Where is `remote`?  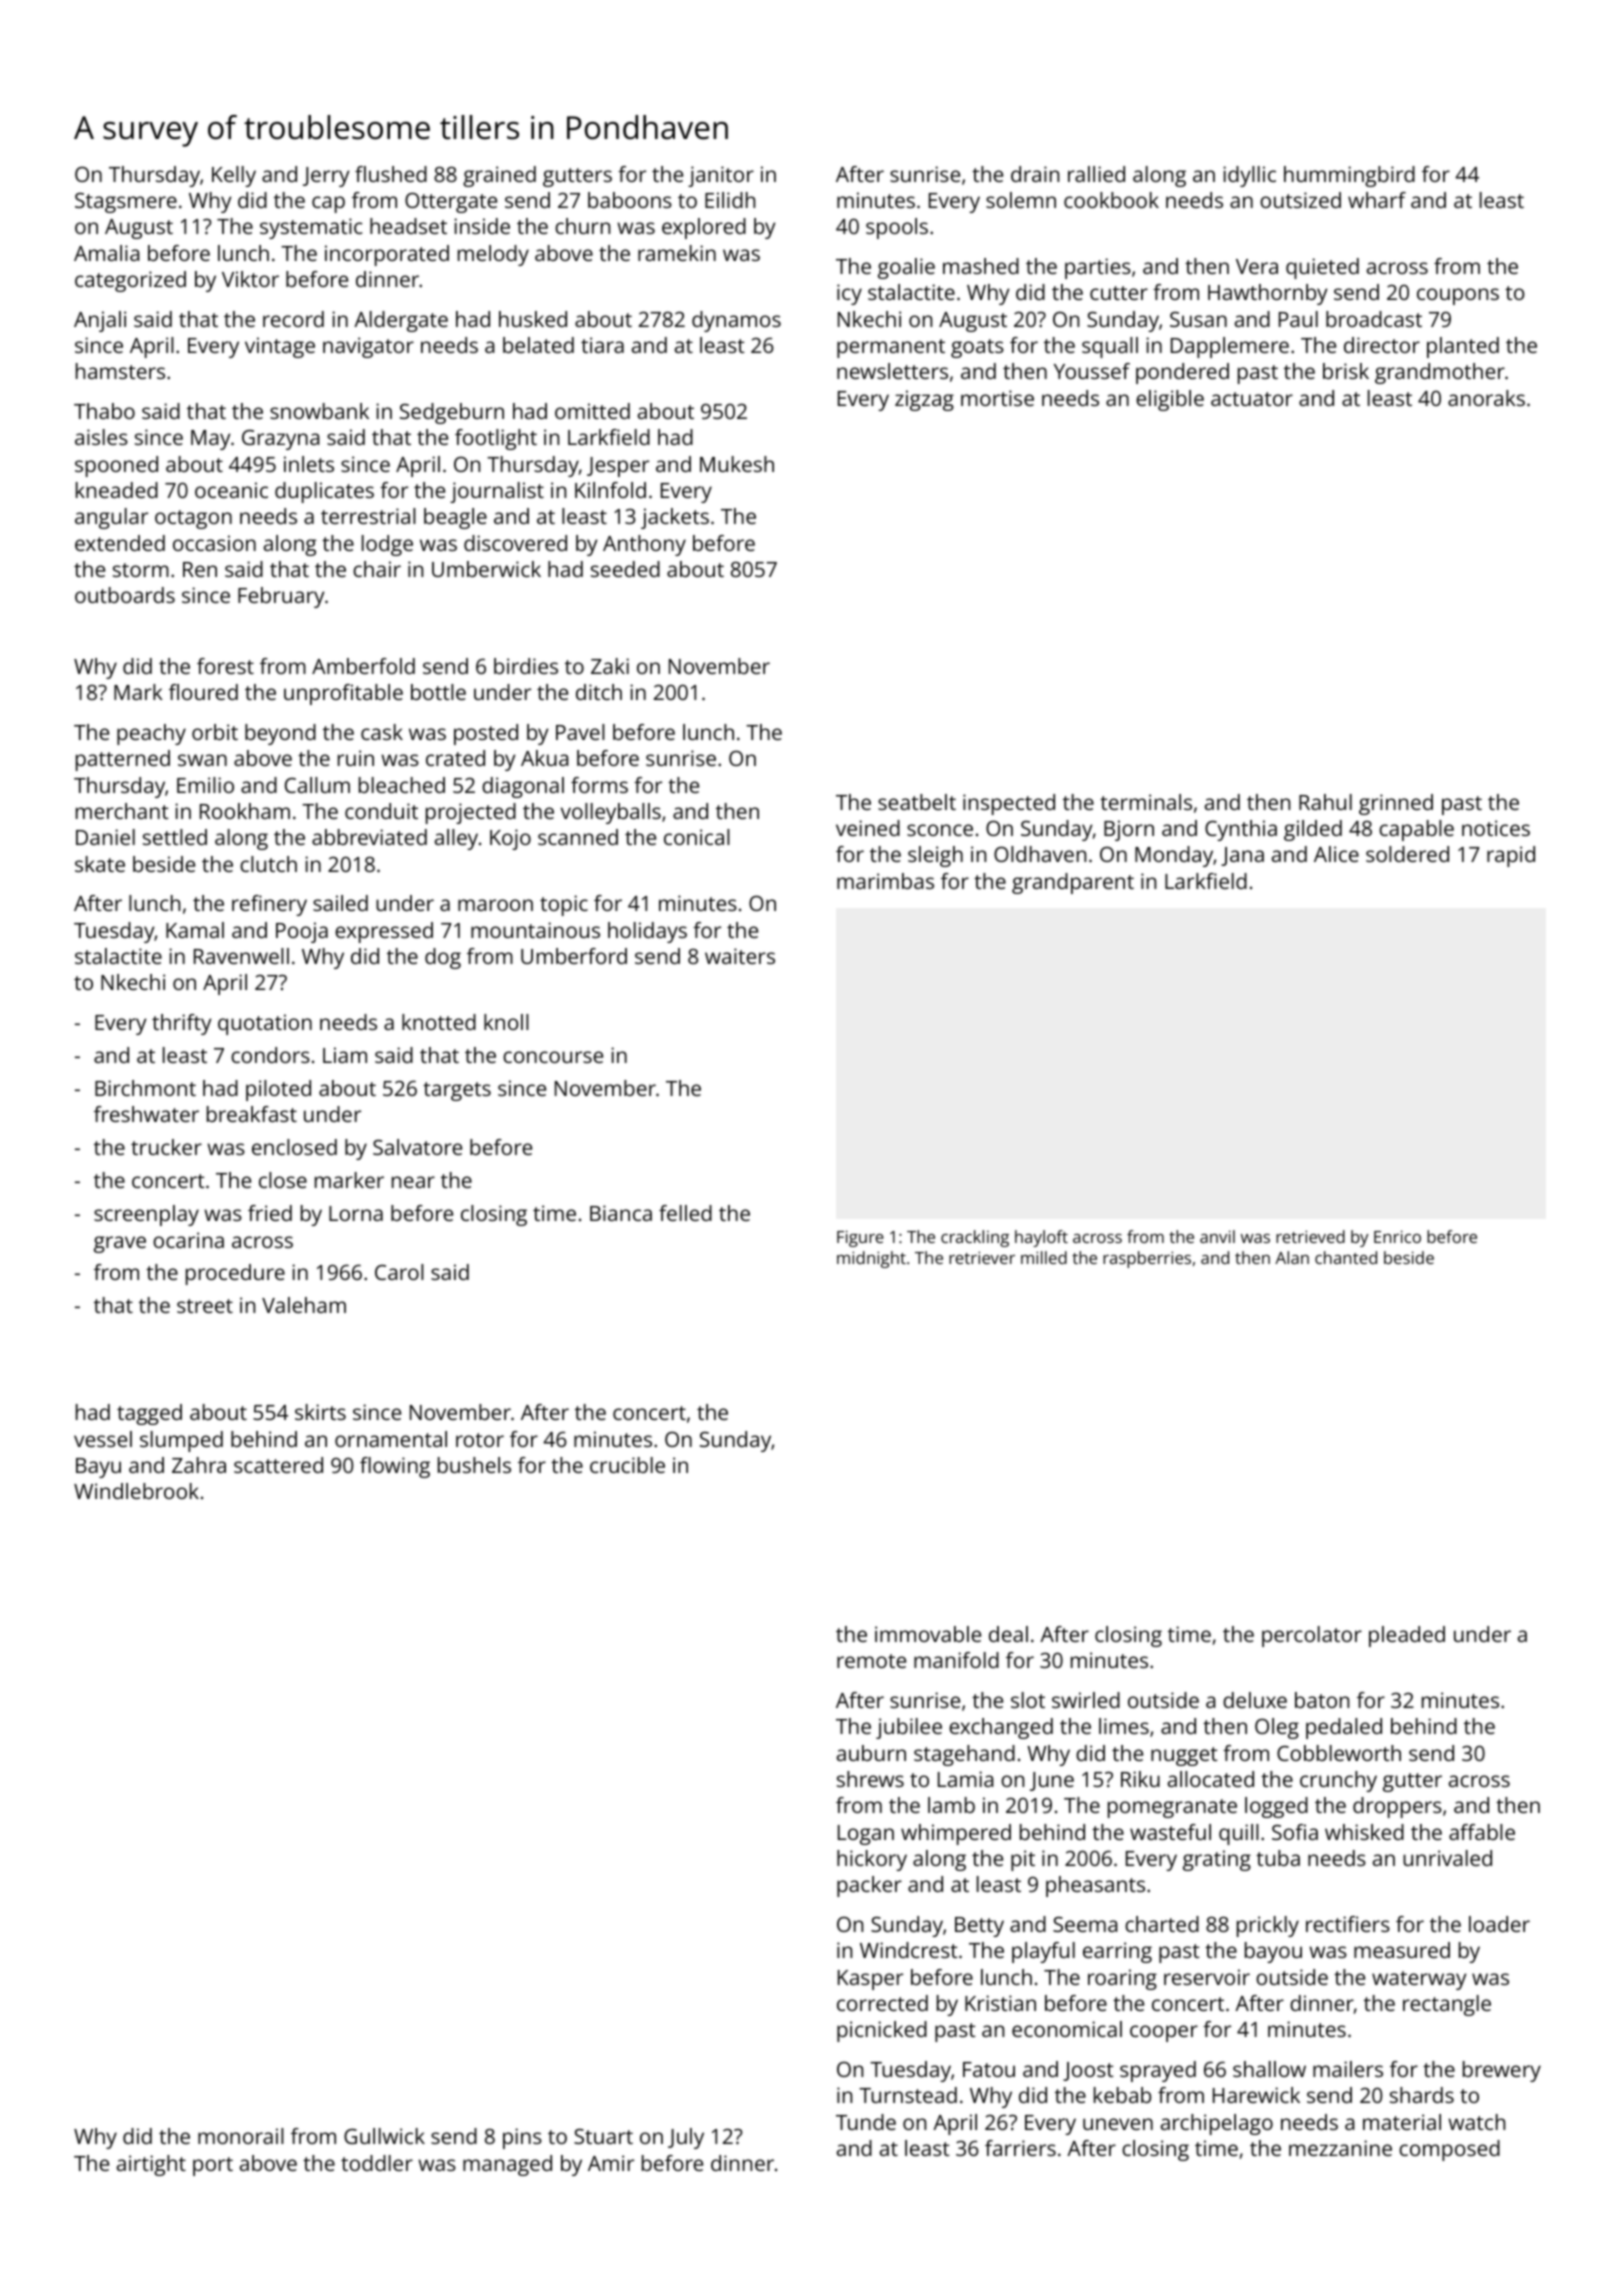
remote is located at coordinates (871, 1661).
